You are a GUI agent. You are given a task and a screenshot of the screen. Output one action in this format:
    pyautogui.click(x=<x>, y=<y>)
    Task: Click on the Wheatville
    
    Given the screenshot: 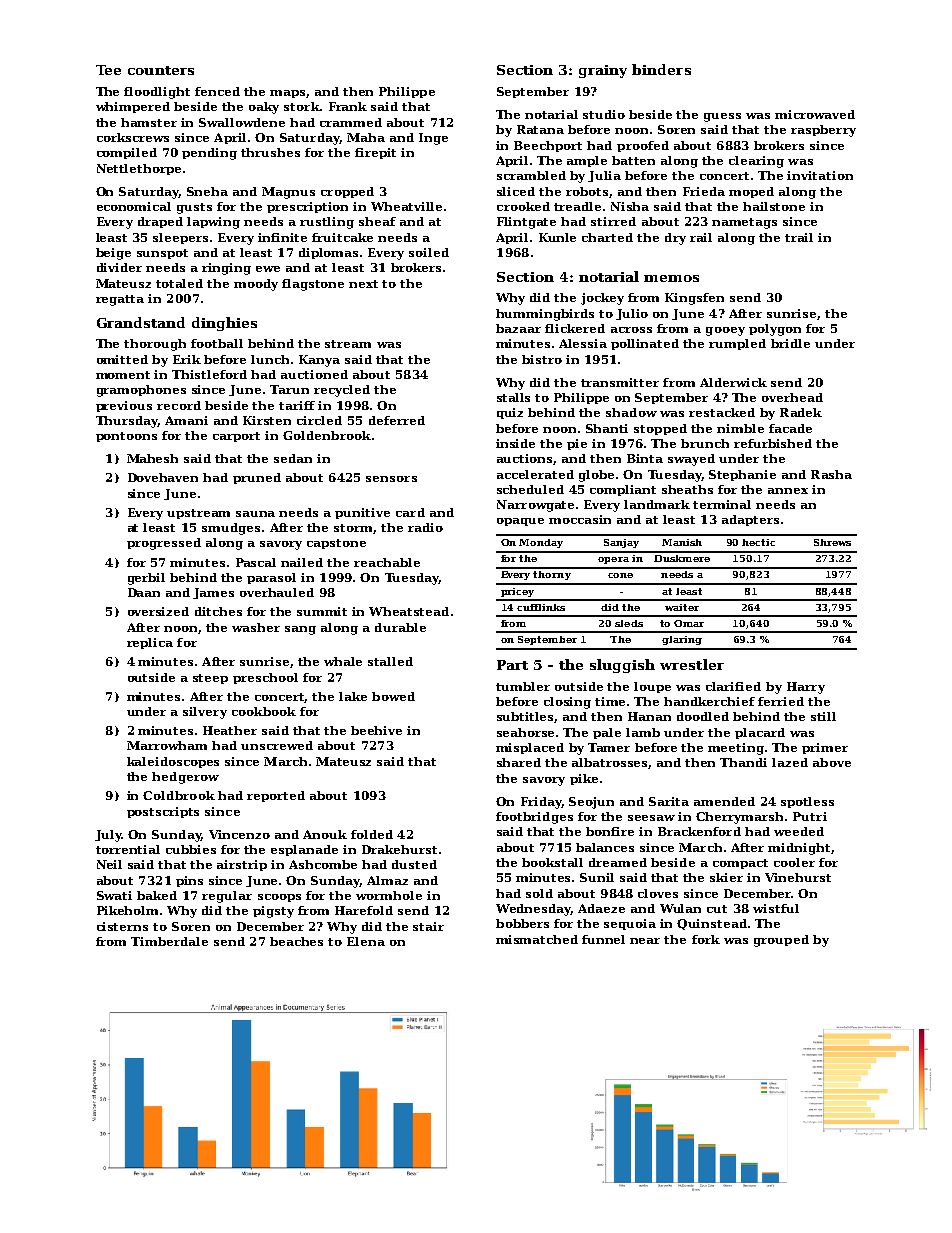 What is the action you would take?
    pyautogui.click(x=406, y=206)
